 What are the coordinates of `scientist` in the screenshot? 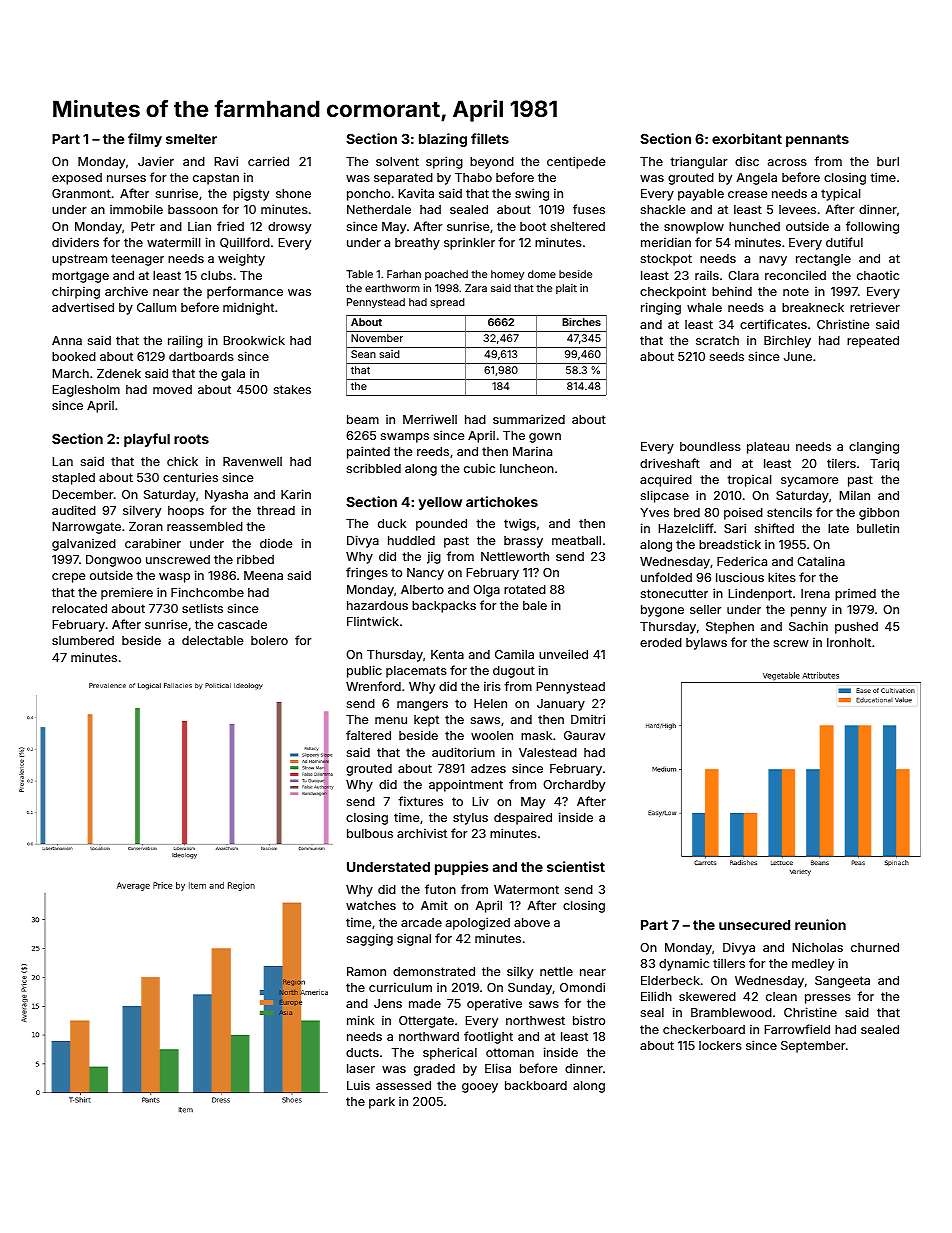 It's located at (576, 866).
